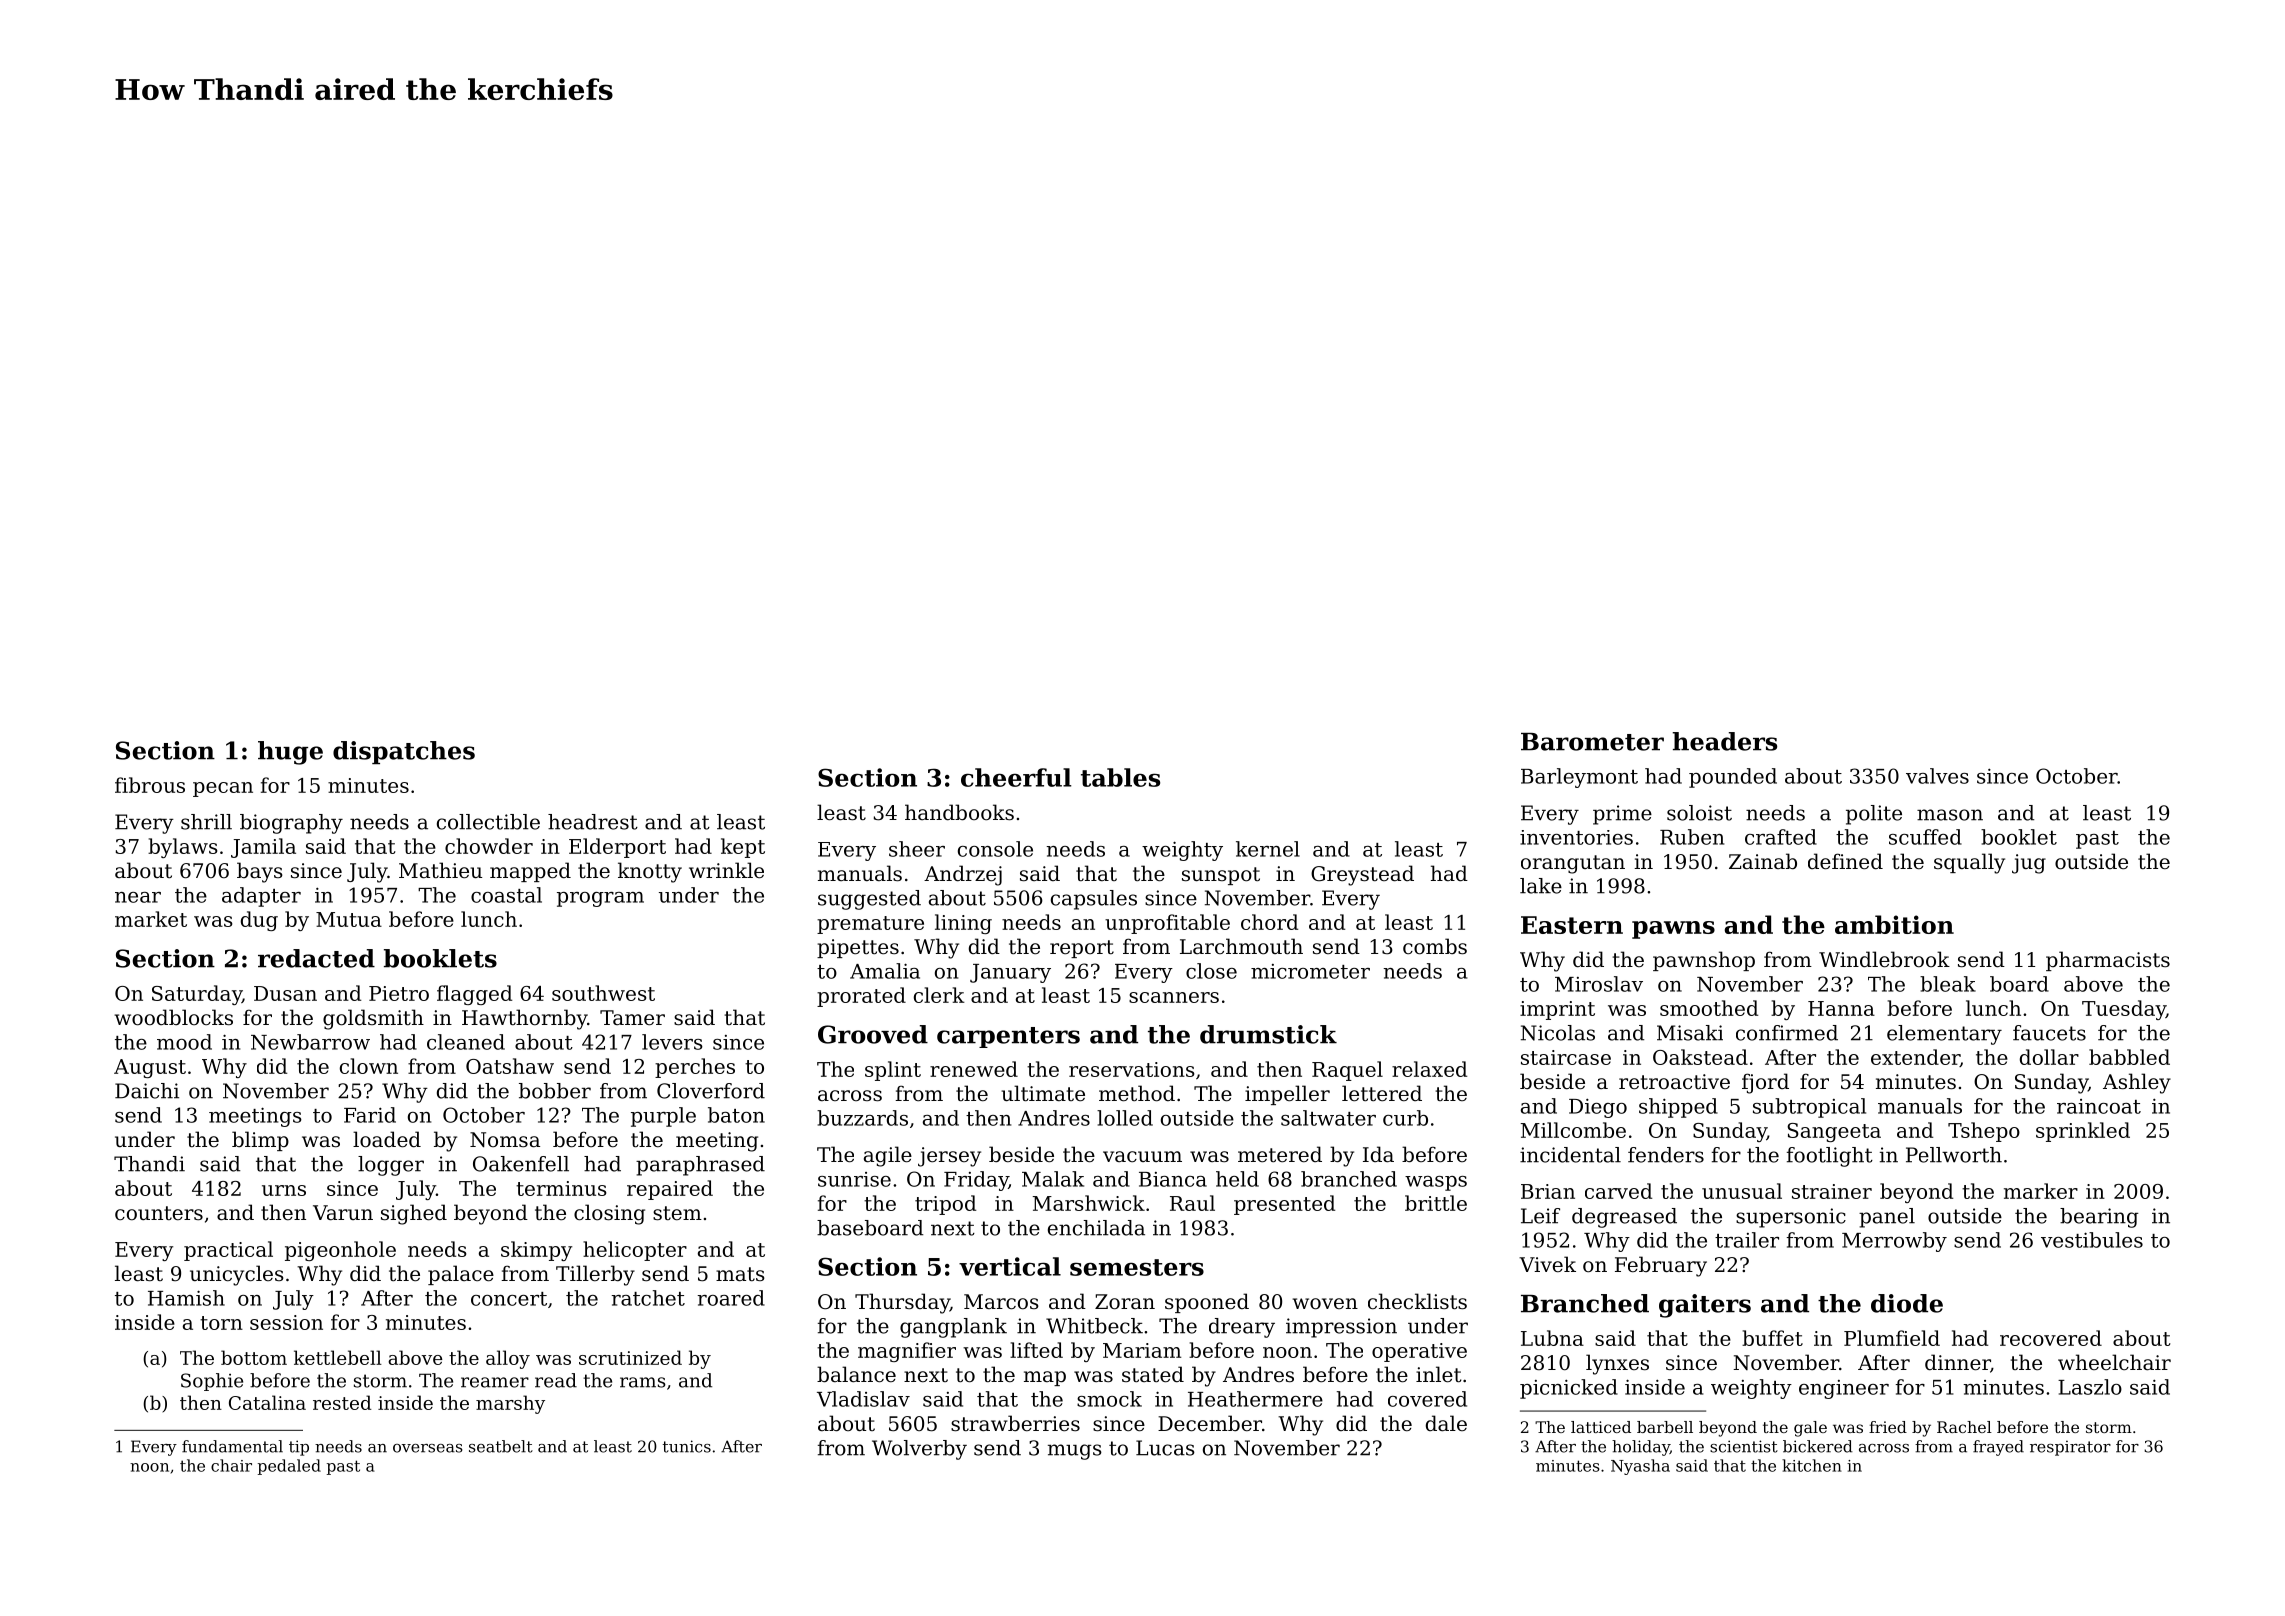 Image resolution: width=2285 pixels, height=1616 pixels. What do you see at coordinates (404, 752) in the image?
I see `dispatches` at bounding box center [404, 752].
